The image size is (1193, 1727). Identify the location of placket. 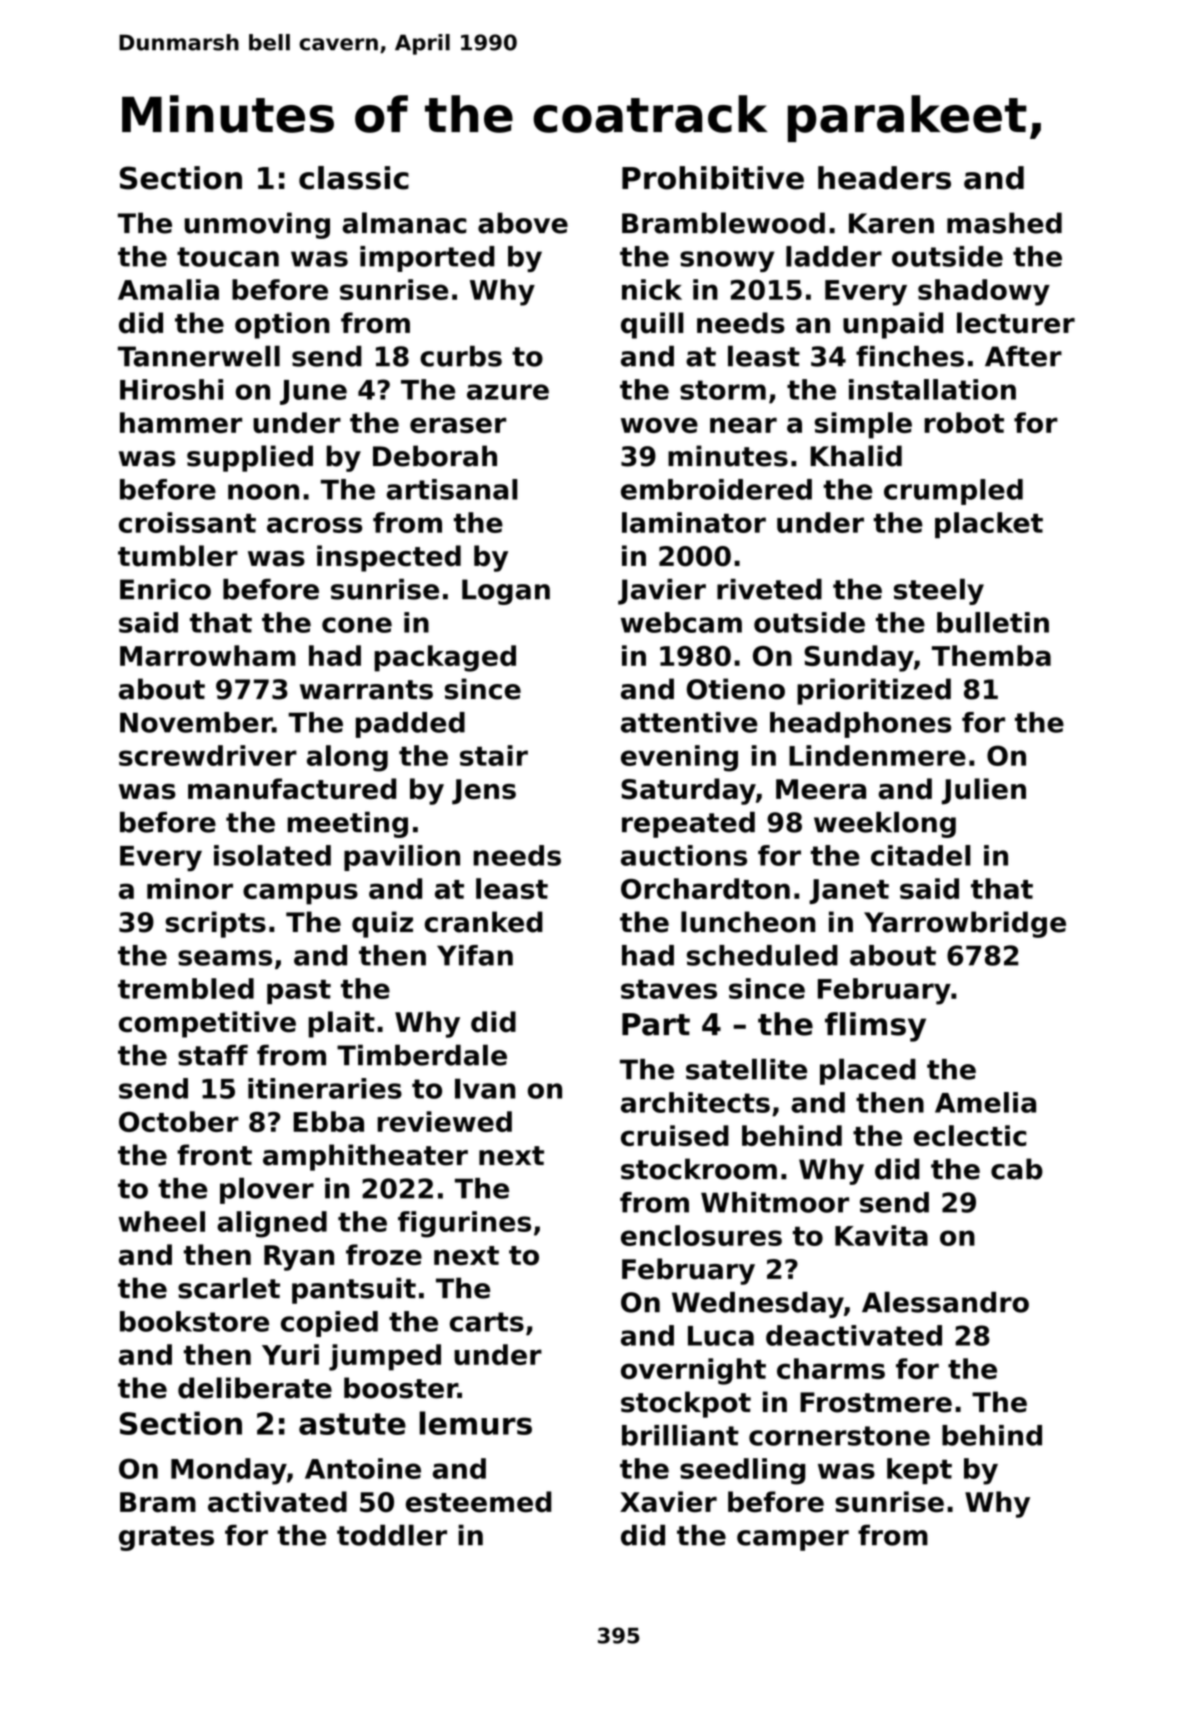
(989, 525).
